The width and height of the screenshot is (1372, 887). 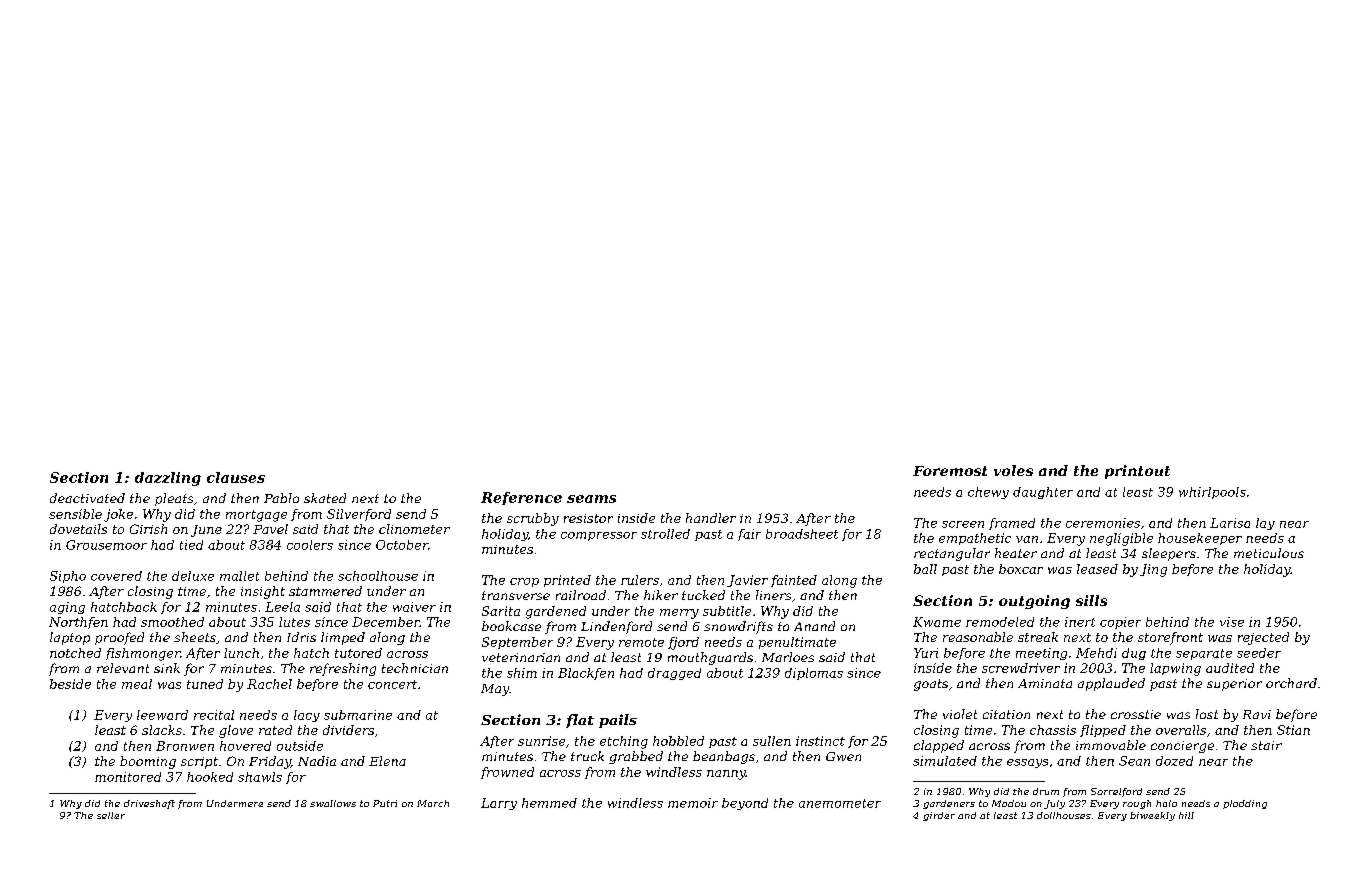 I want to click on Foremost, so click(x=950, y=471).
